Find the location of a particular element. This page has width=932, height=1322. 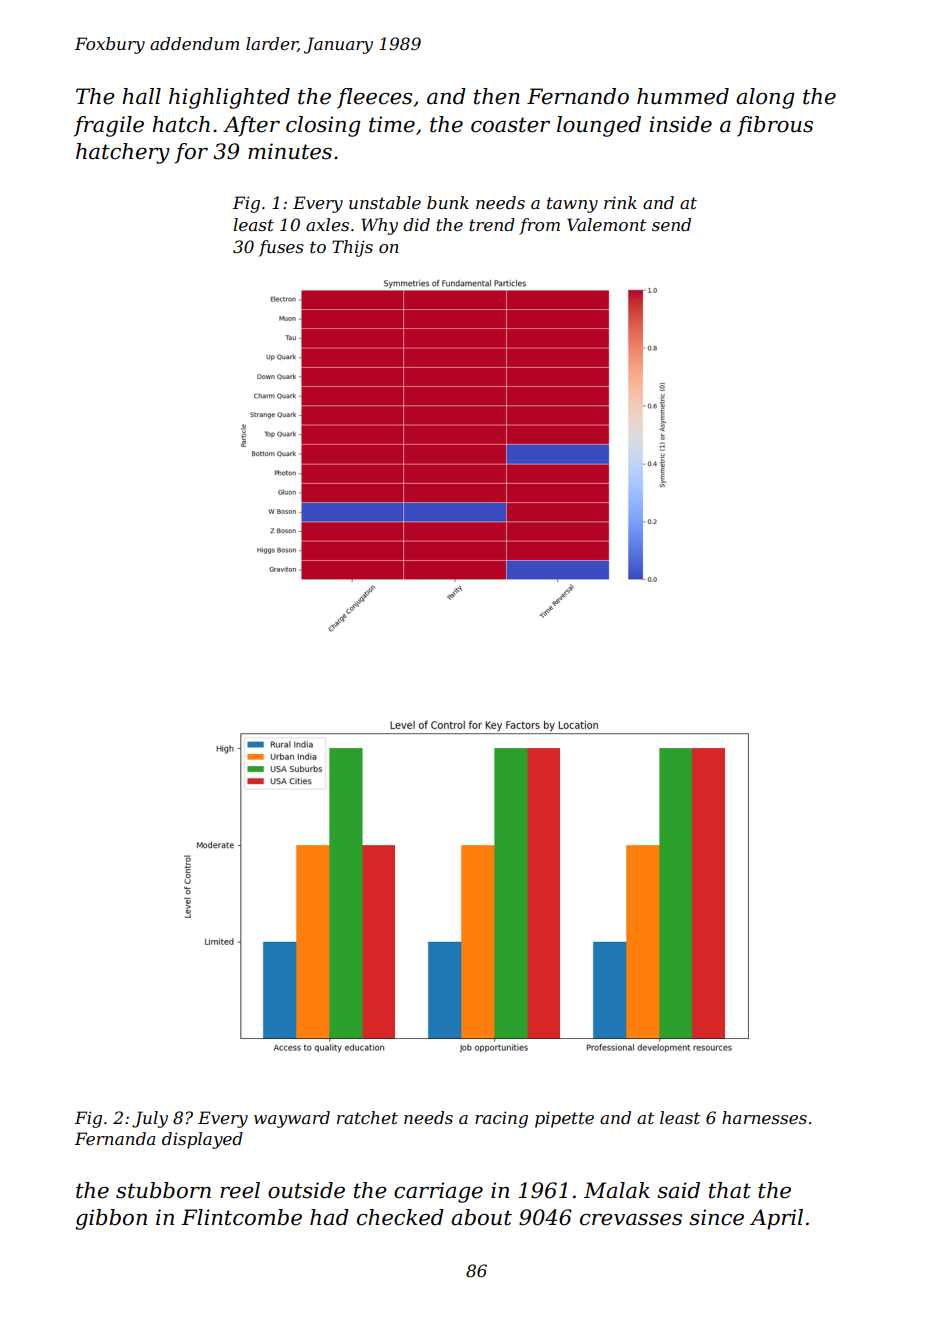

racing is located at coordinates (501, 1119).
